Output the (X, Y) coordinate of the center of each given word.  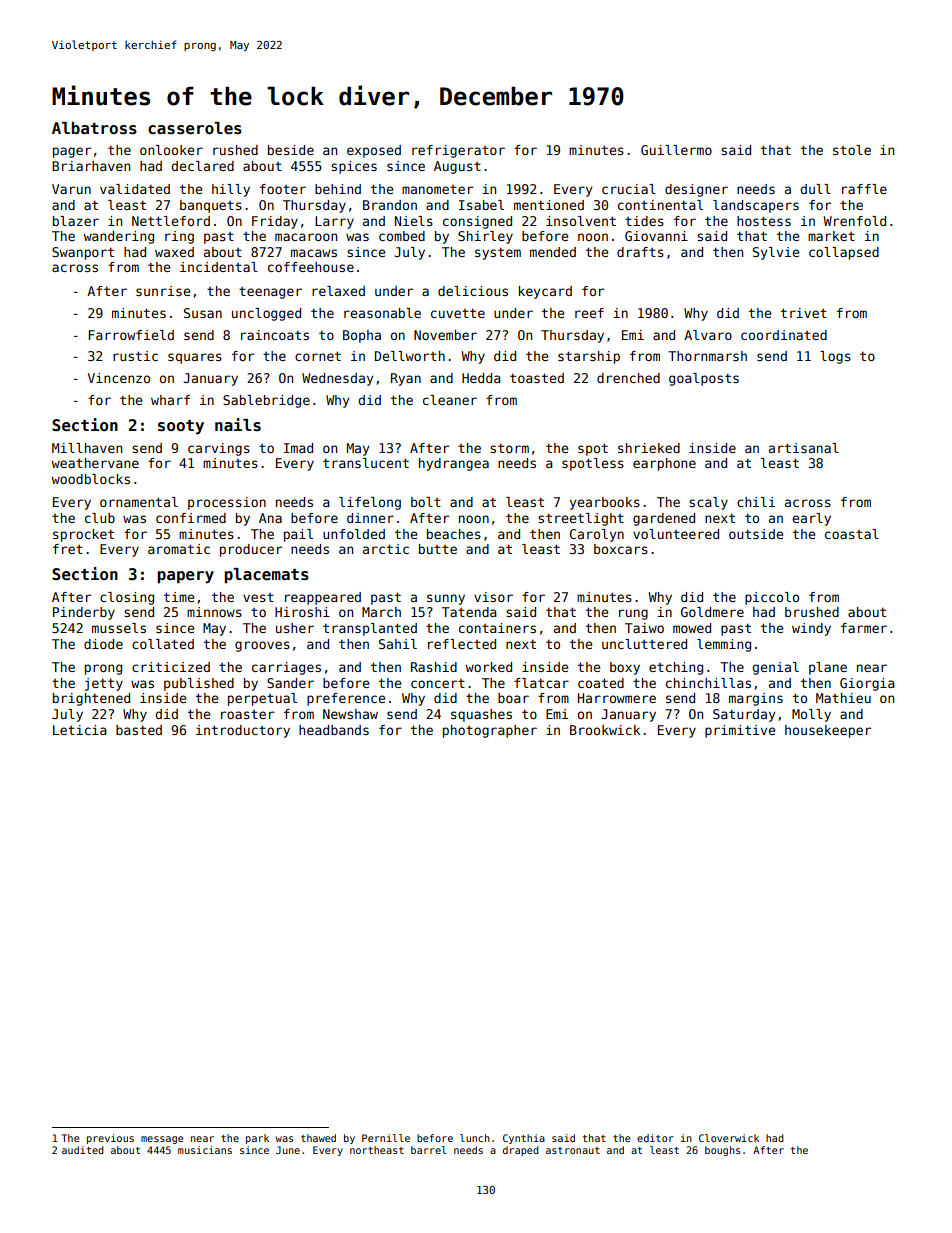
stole (852, 150)
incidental (219, 267)
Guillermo (676, 150)
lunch (475, 1138)
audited (83, 1150)
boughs (722, 1151)
